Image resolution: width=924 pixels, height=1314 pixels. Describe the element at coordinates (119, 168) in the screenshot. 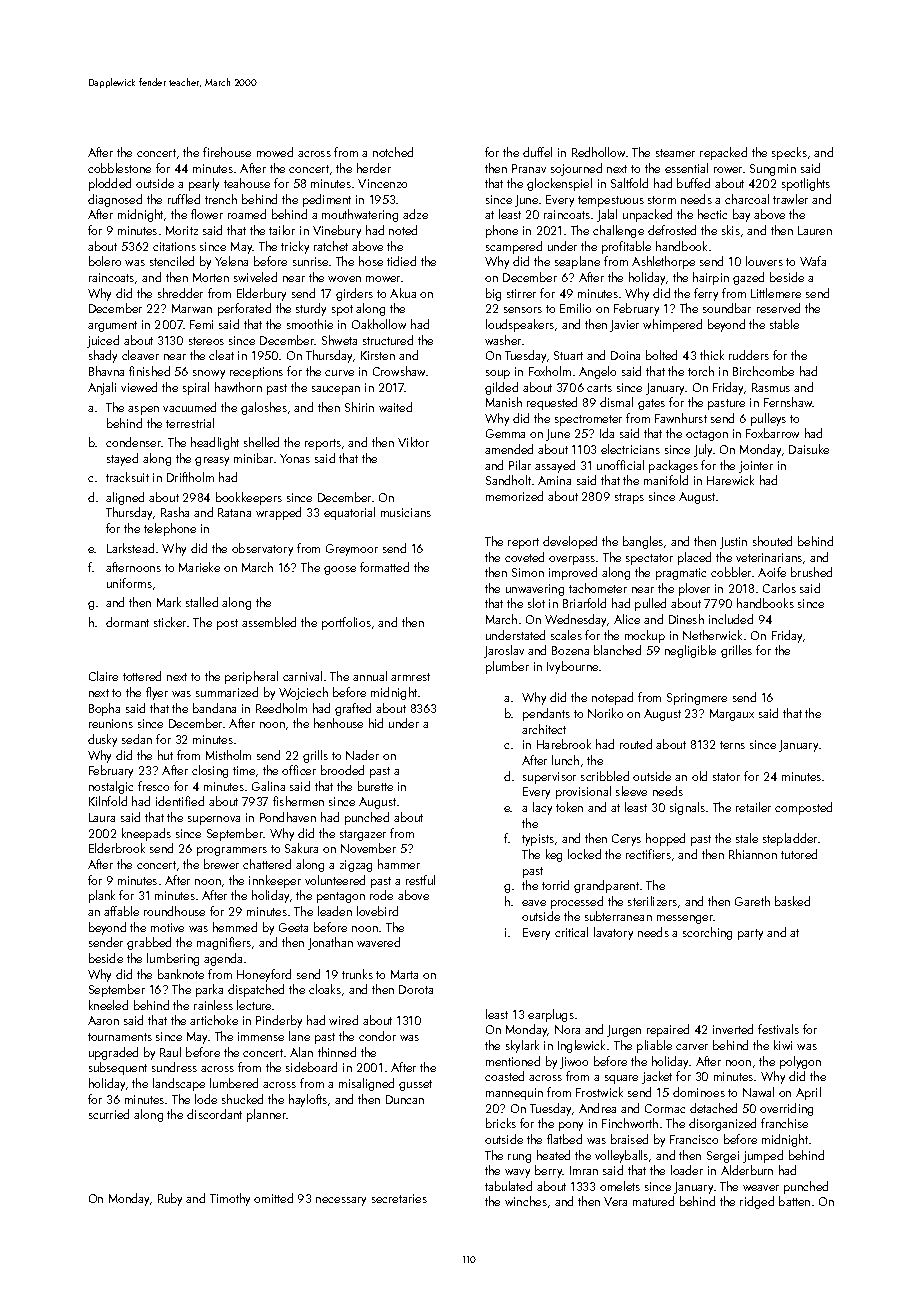

I see `cobblestone` at that location.
